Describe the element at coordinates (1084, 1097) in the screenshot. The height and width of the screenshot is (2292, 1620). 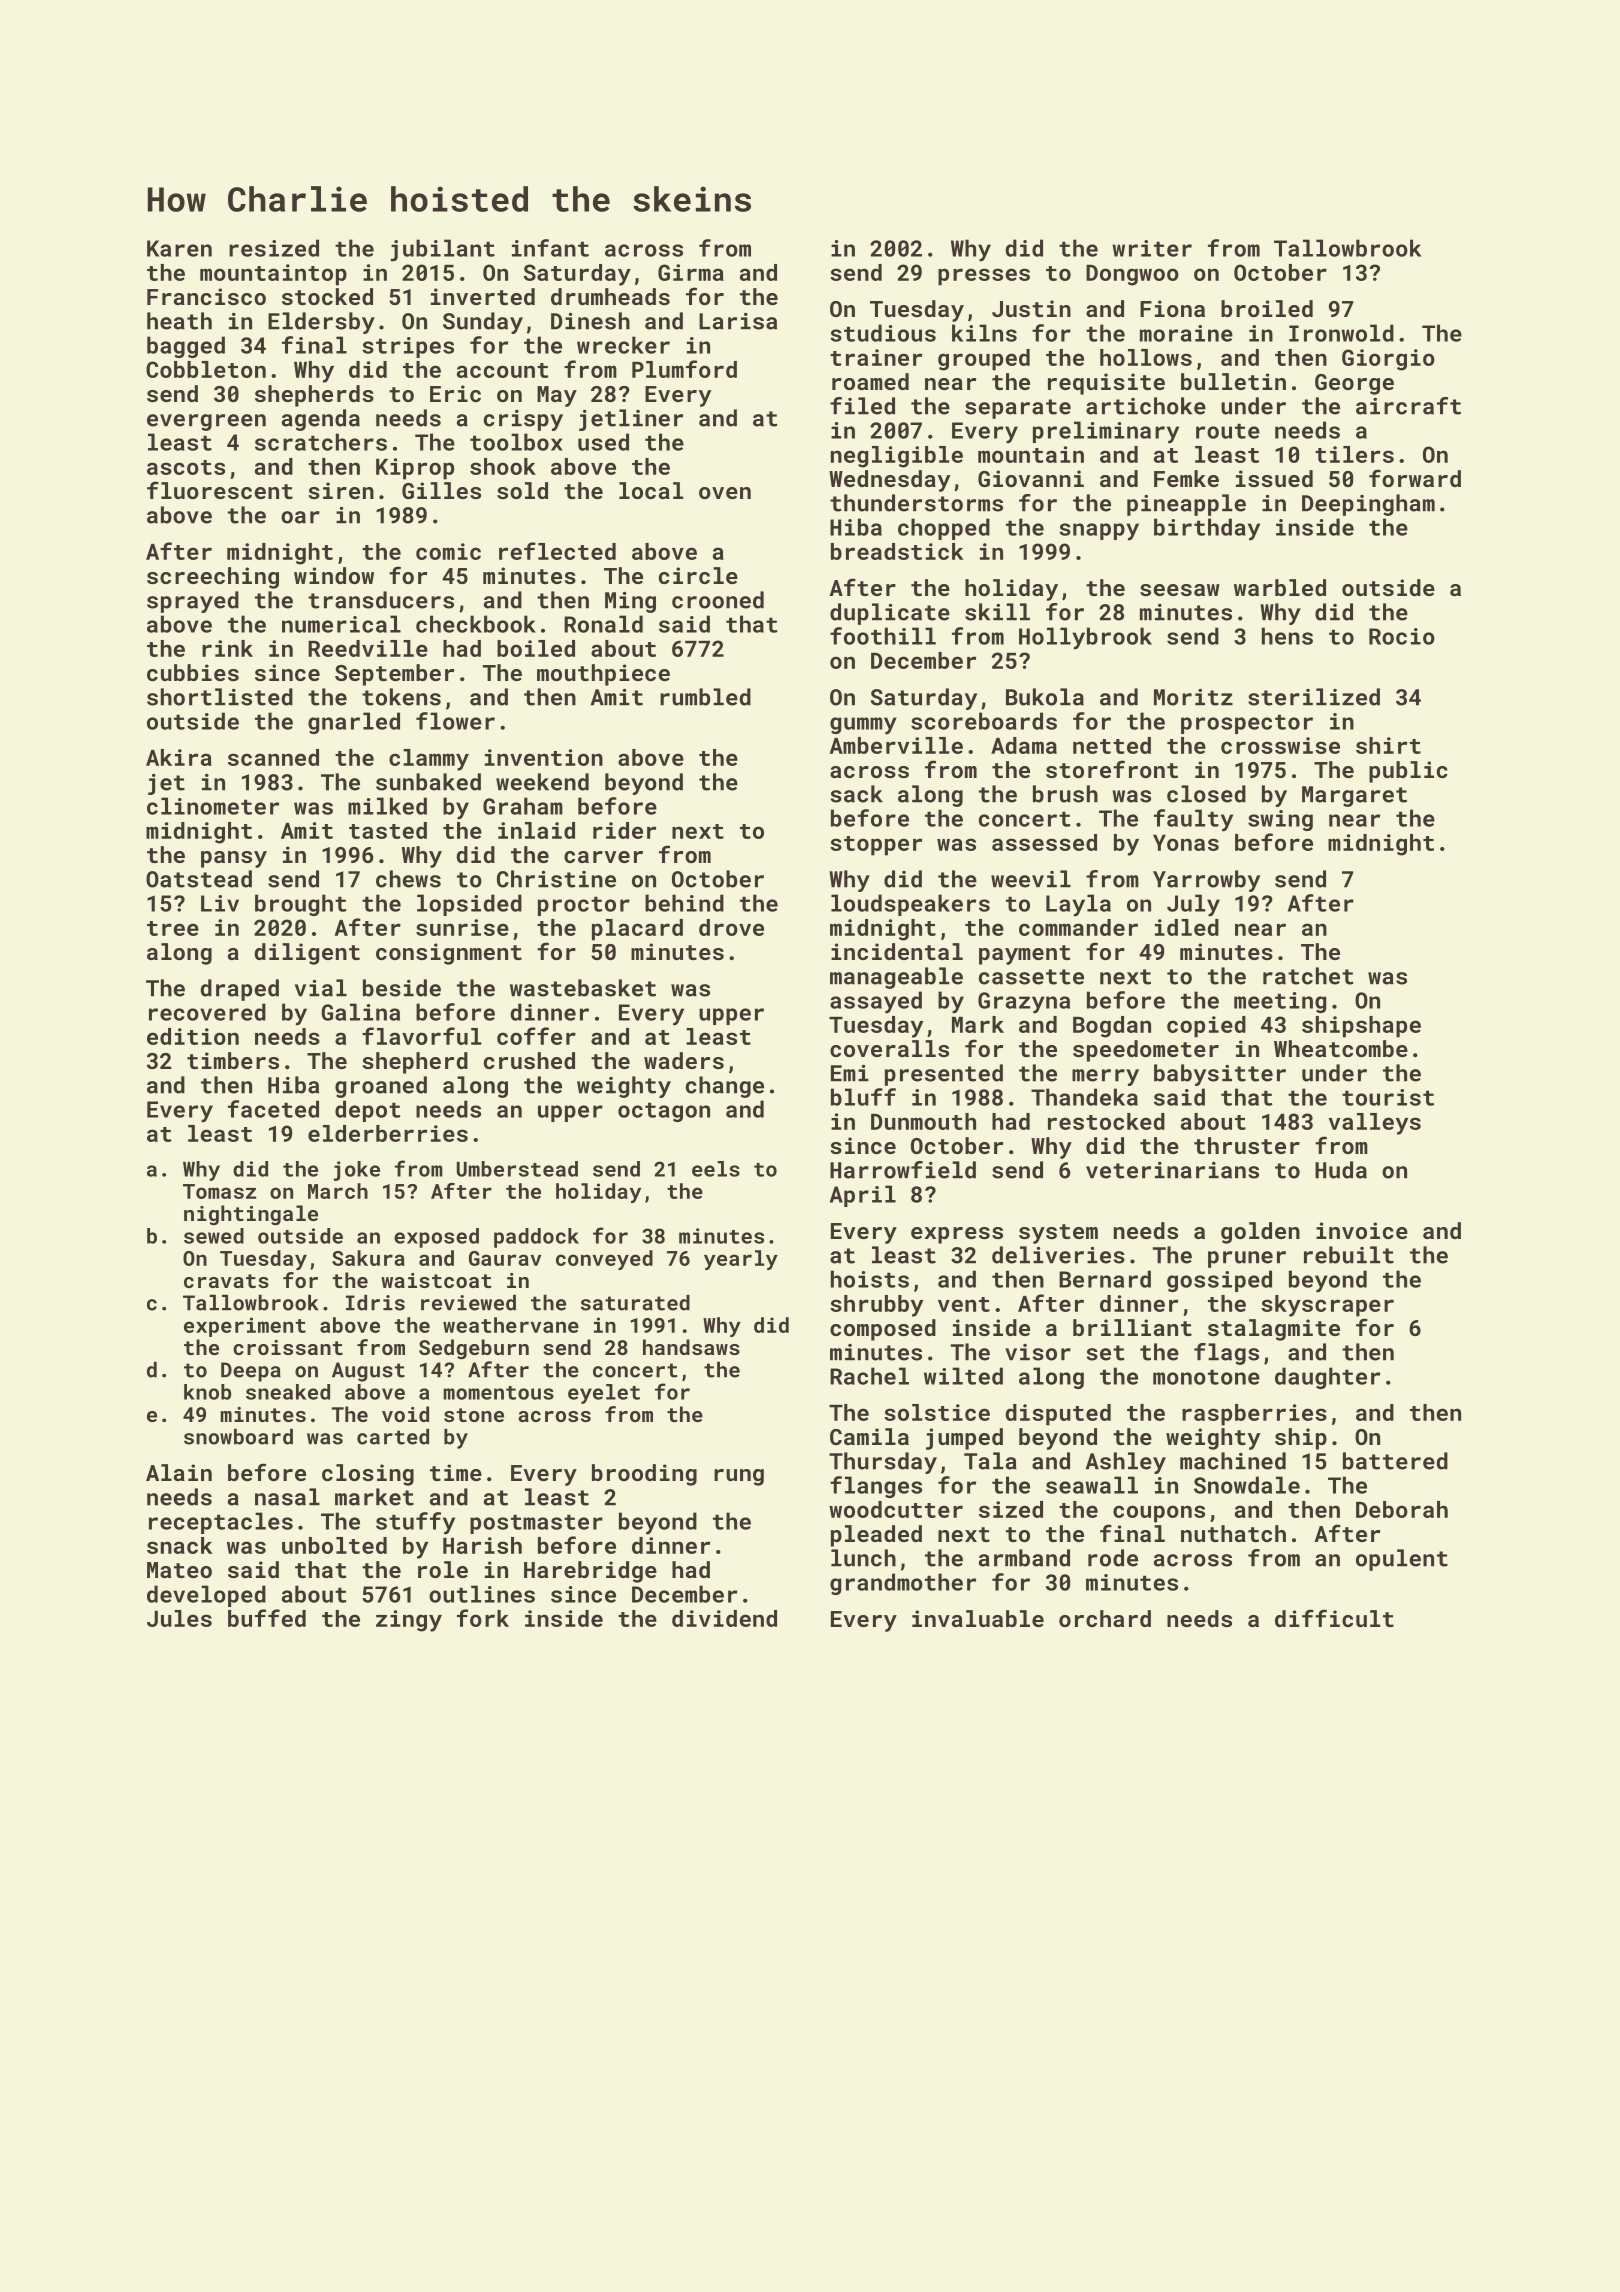
I see `Thandeka` at that location.
